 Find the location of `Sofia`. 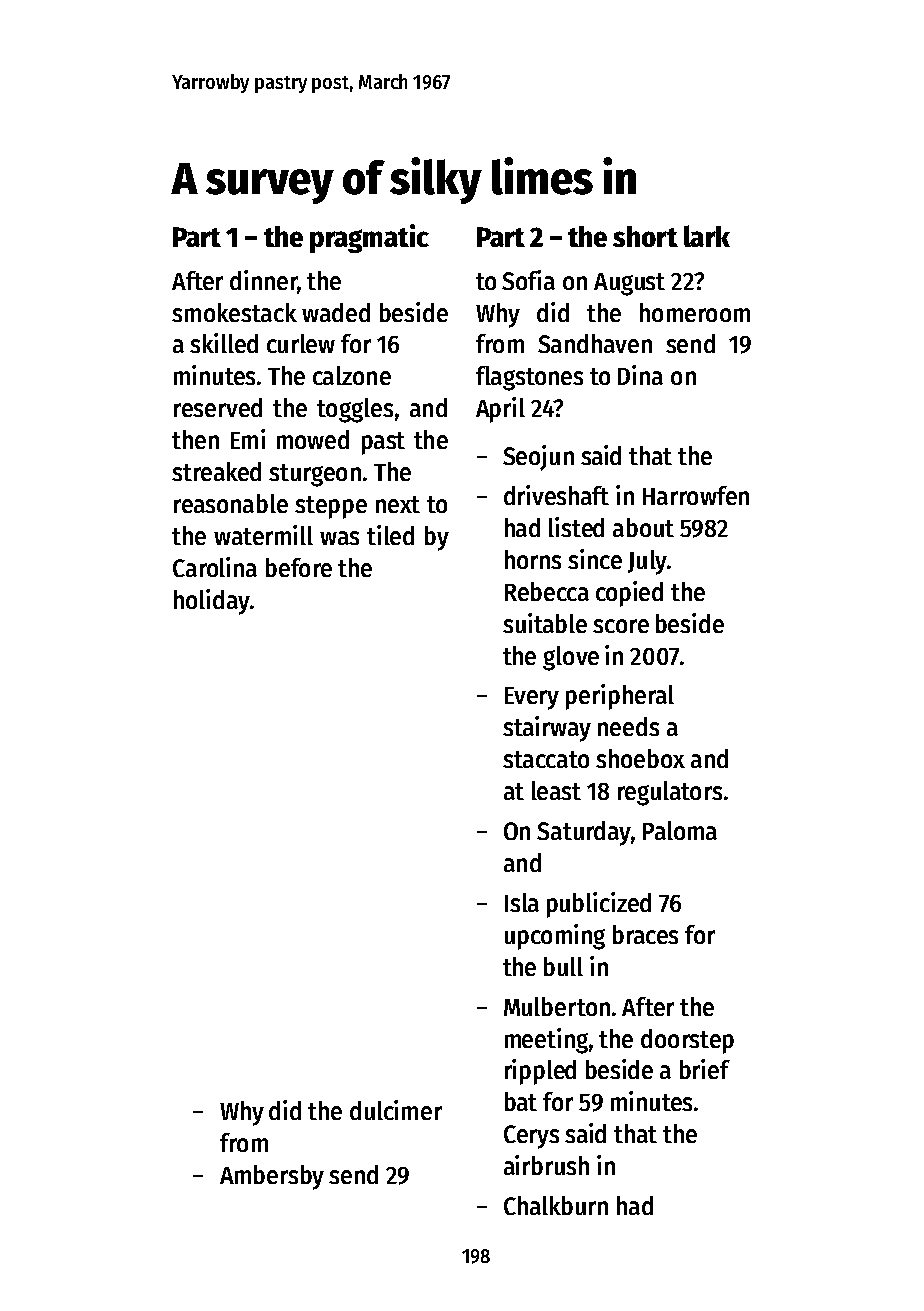

Sofia is located at coordinates (528, 280).
